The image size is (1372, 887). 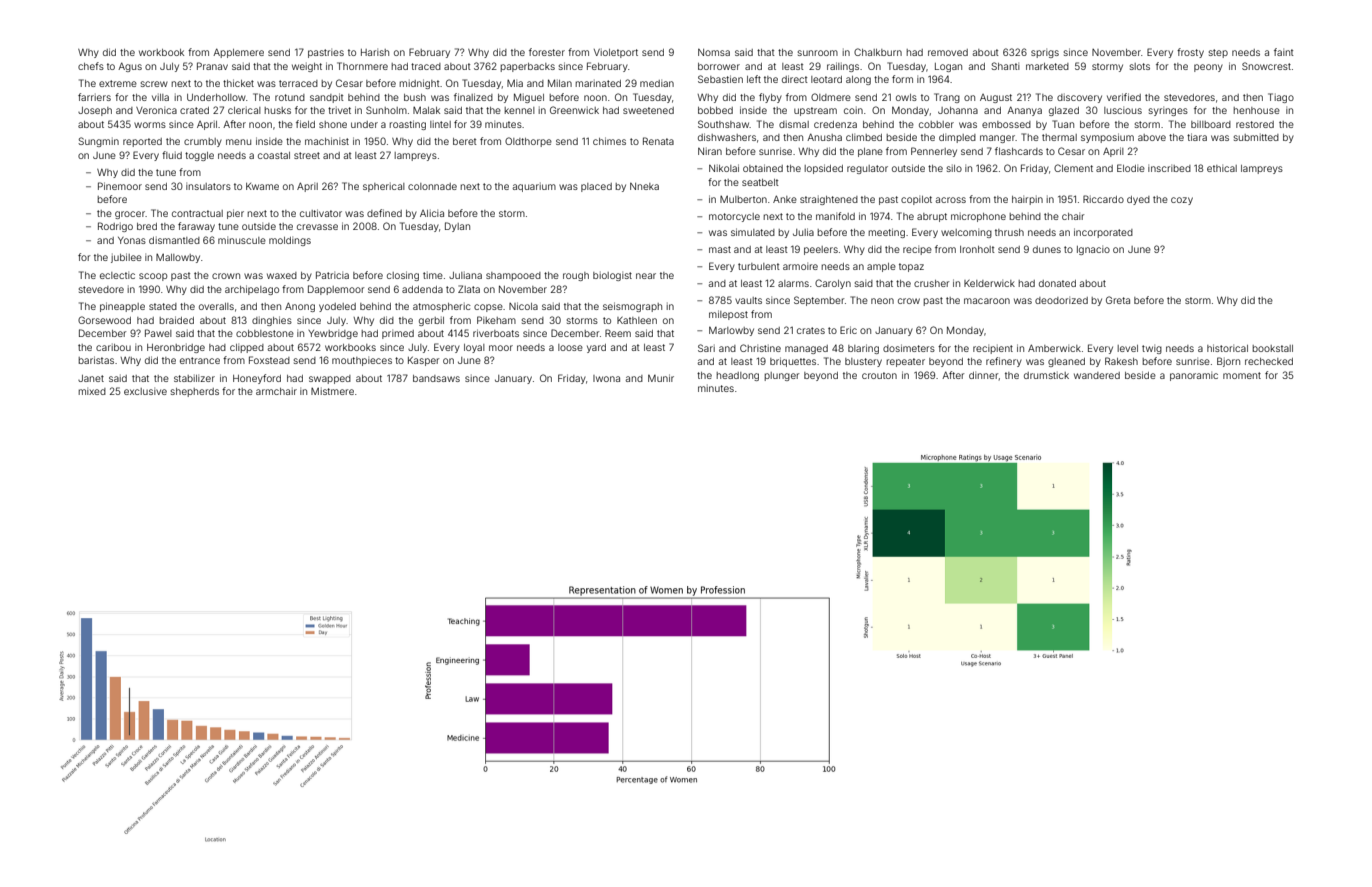 I want to click on forester, so click(x=547, y=52).
